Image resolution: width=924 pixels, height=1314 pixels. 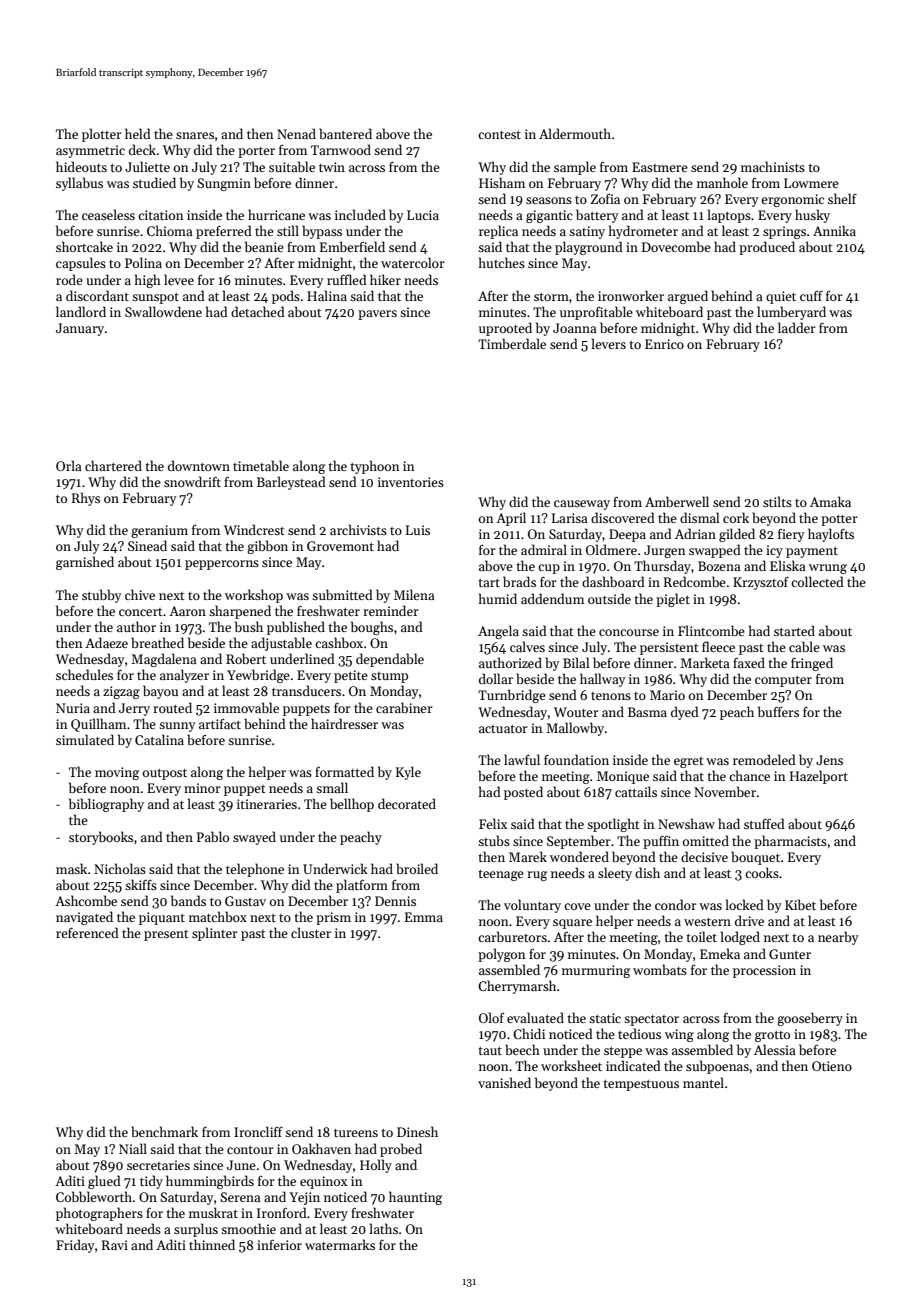 What do you see at coordinates (832, 1066) in the image?
I see `Otieno` at bounding box center [832, 1066].
